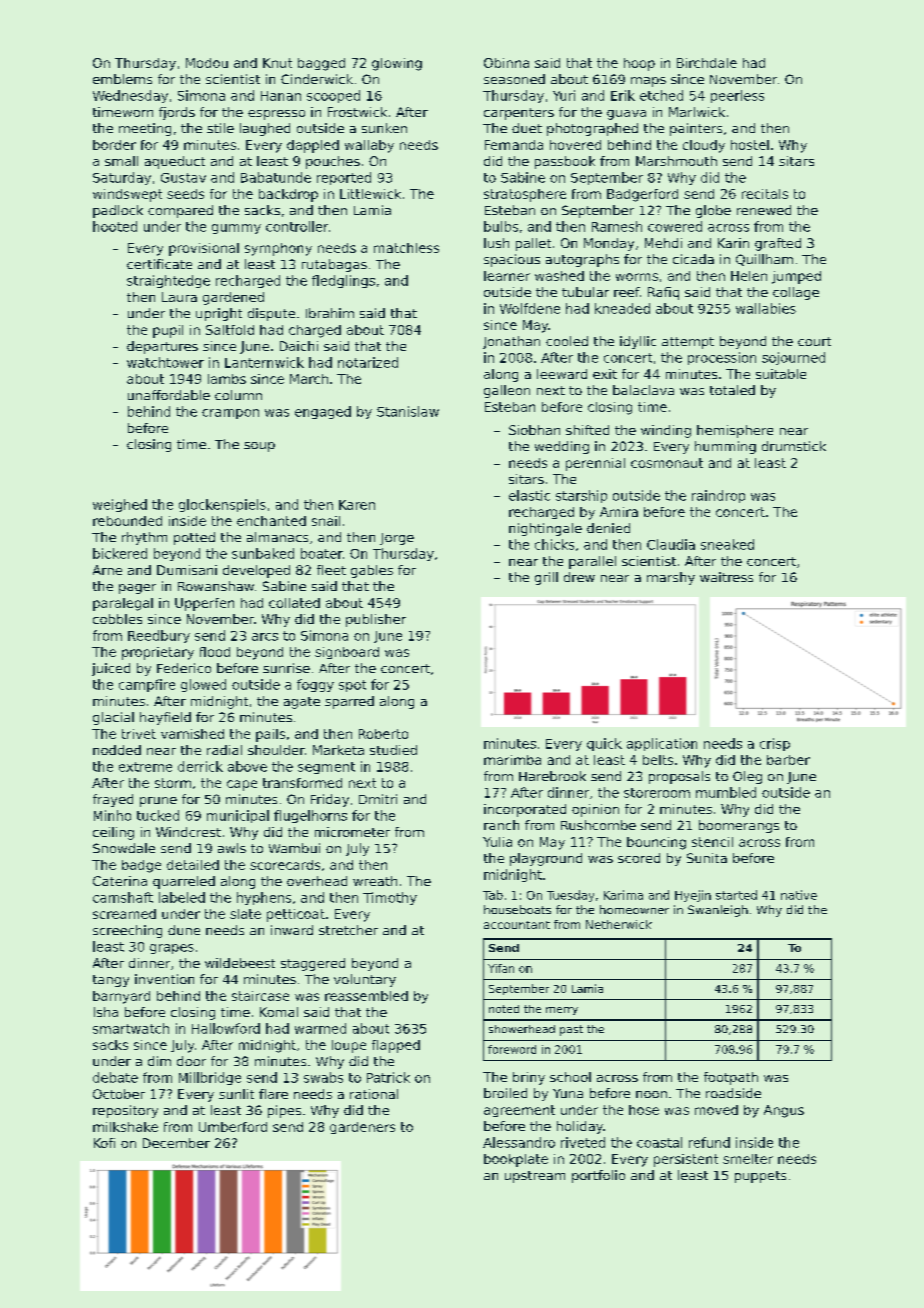 Image resolution: width=924 pixels, height=1308 pixels. I want to click on Knut, so click(277, 63).
